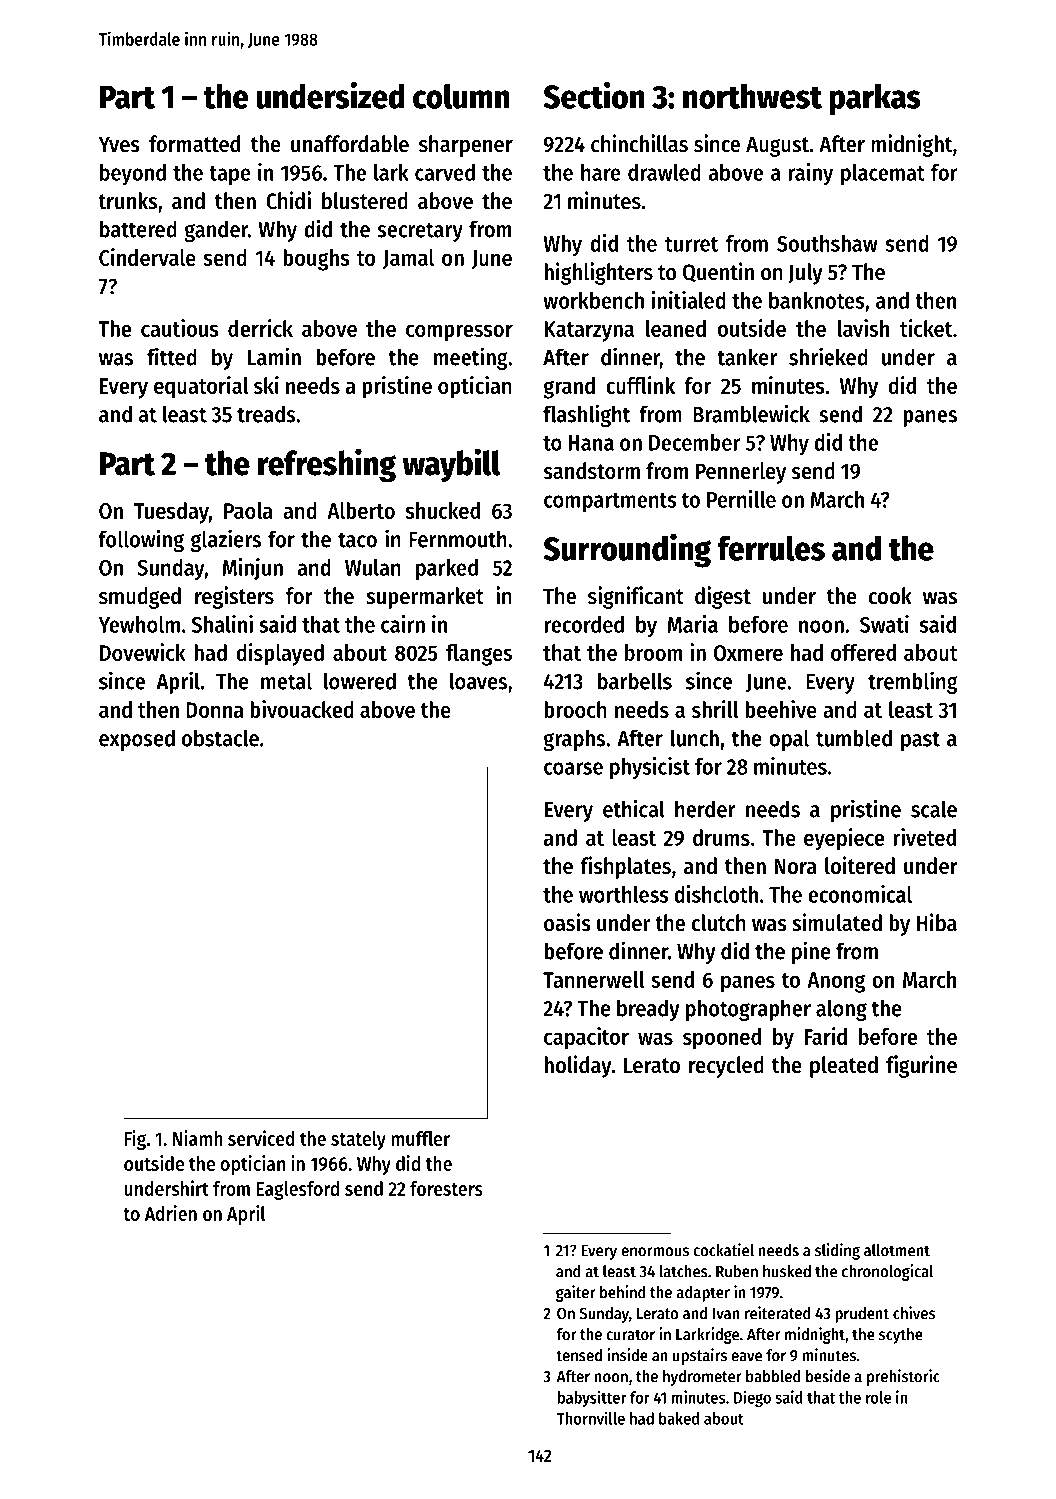  What do you see at coordinates (569, 388) in the screenshot?
I see `grand` at bounding box center [569, 388].
